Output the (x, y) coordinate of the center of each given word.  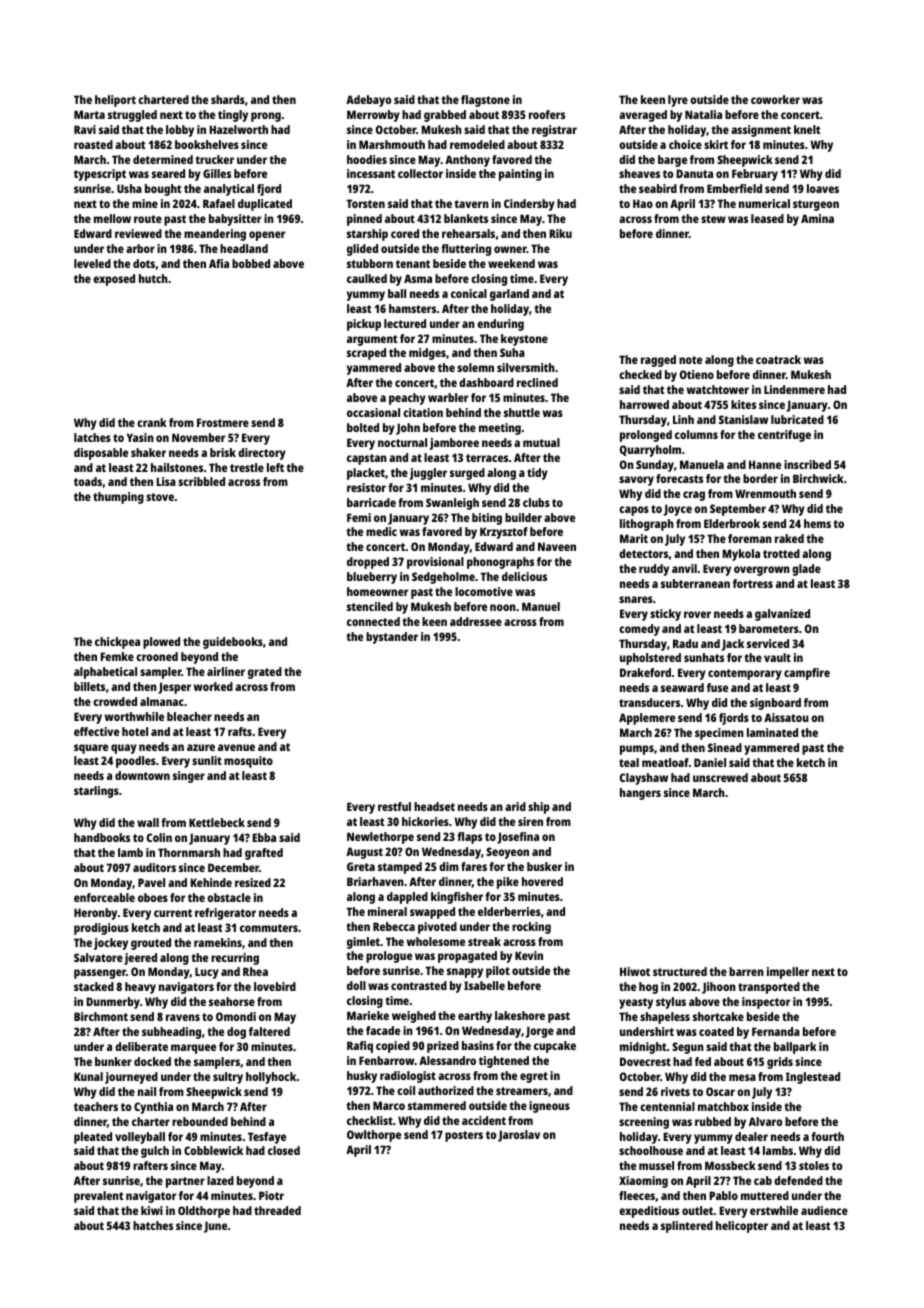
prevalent (98, 1197)
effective (96, 731)
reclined (537, 382)
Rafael (219, 203)
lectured (405, 323)
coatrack (778, 359)
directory (262, 454)
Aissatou (786, 717)
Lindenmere (794, 389)
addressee (476, 621)
